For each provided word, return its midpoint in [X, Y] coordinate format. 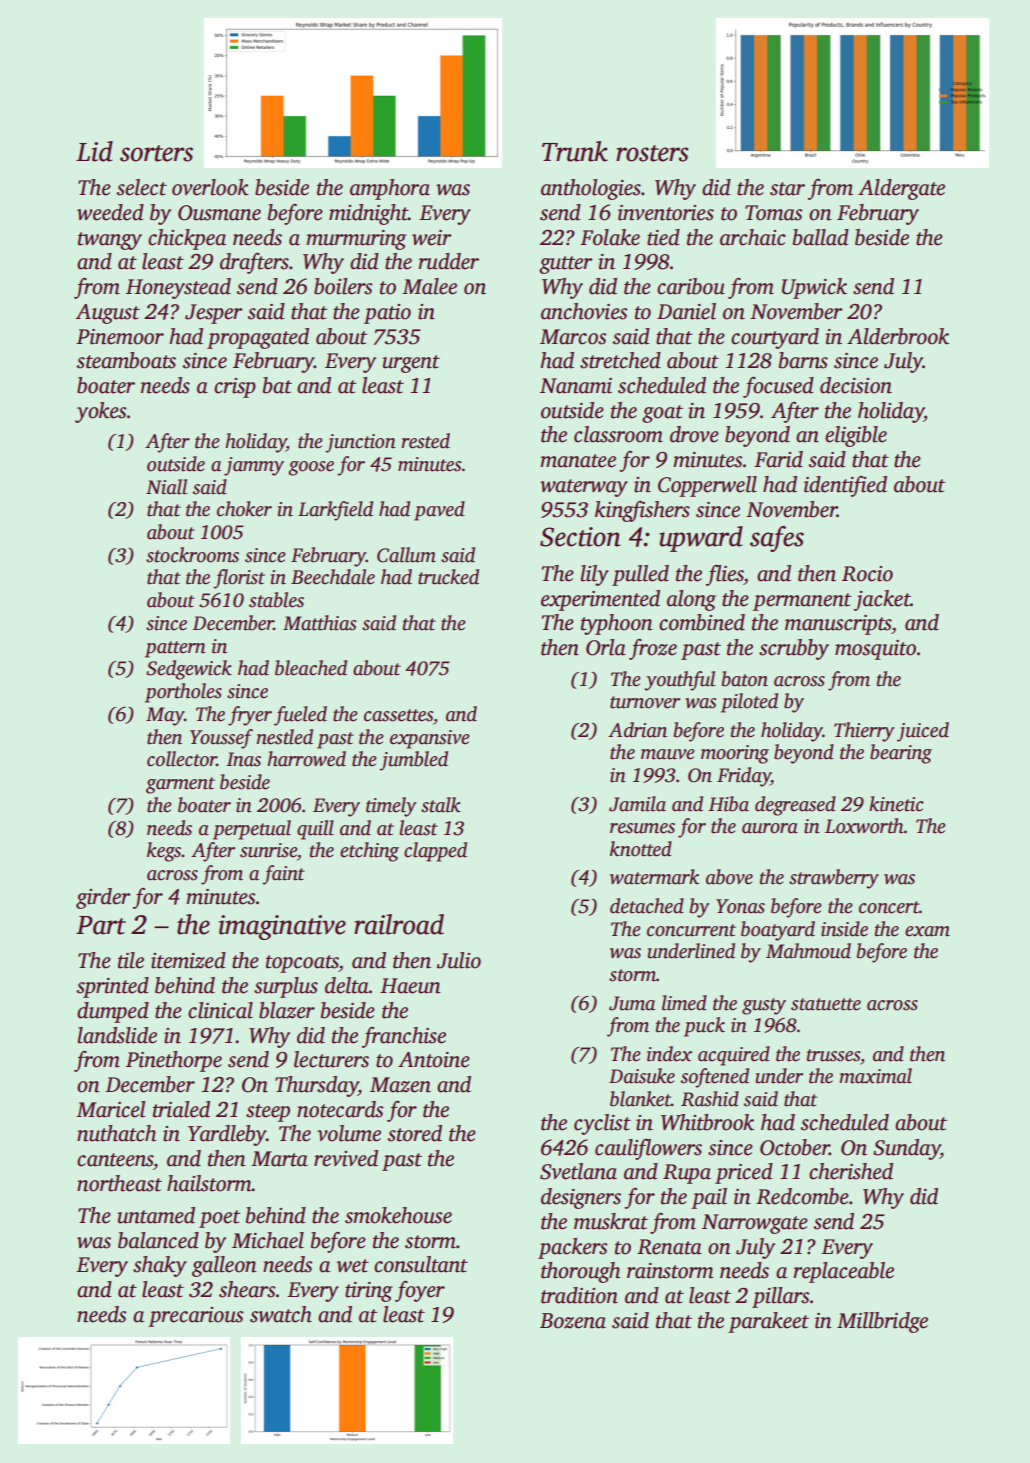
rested [425, 441]
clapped [435, 852]
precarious [195, 1317]
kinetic [896, 804]
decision [856, 385]
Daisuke [642, 1076]
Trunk [575, 151]
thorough [580, 1272]
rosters [652, 153]
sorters [156, 153]
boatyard [778, 931]
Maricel [110, 1109]
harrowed [306, 759]
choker [244, 509]
